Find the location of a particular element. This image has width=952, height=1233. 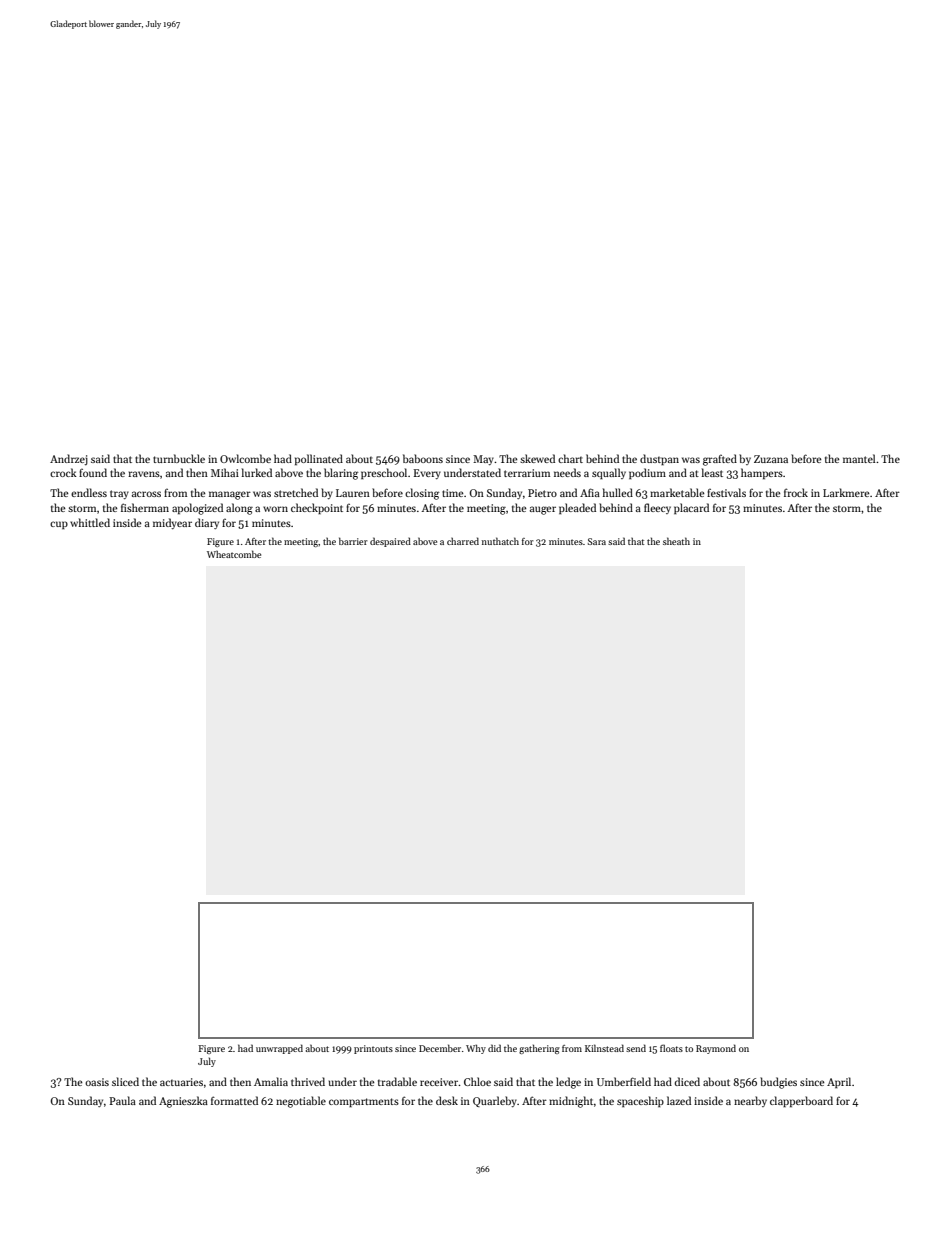

Larkmere is located at coordinates (846, 492).
